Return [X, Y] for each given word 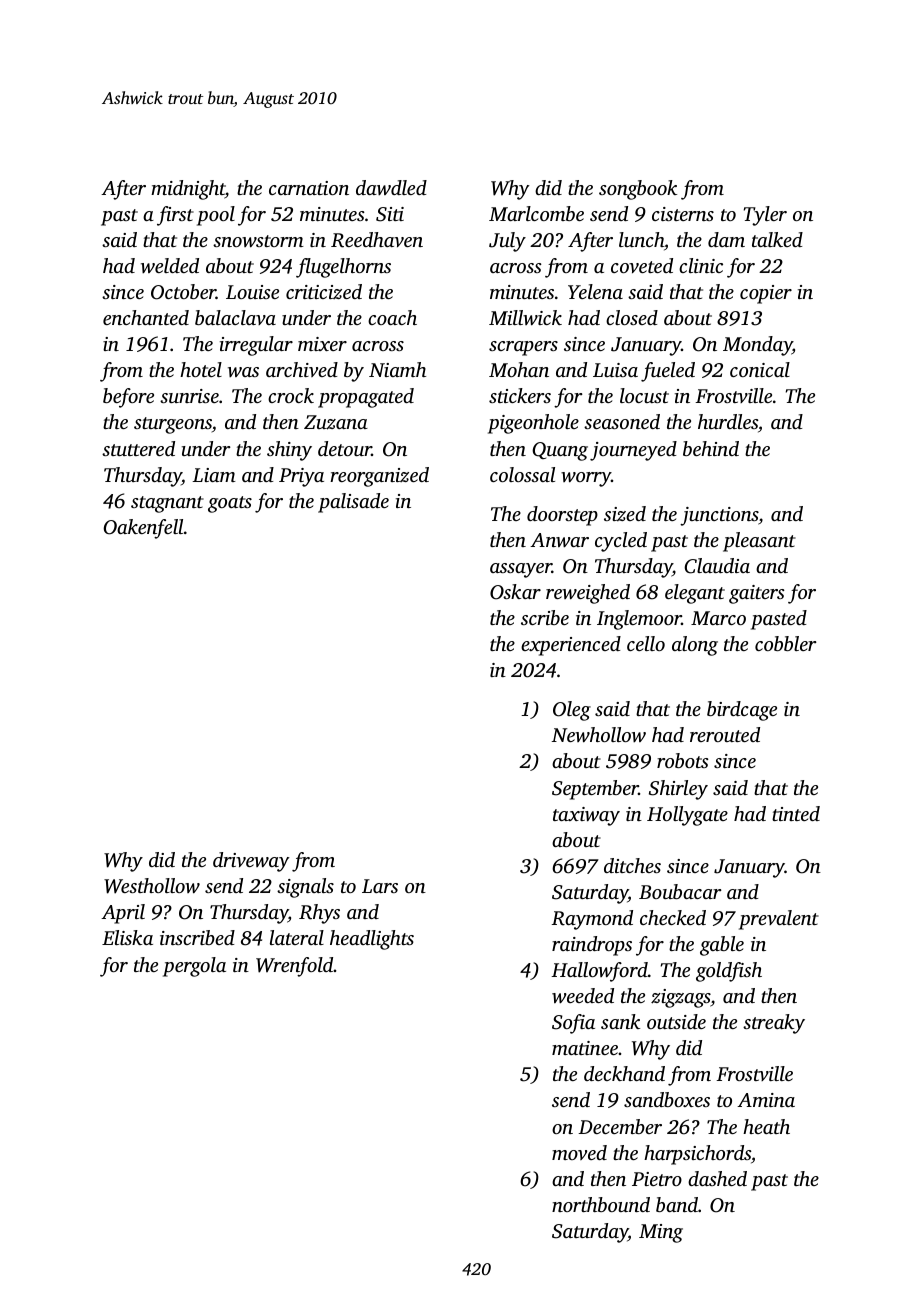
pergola [194, 967]
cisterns [683, 214]
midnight [188, 190]
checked [673, 917]
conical [760, 369]
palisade [353, 503]
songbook [638, 190]
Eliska [127, 937]
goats [230, 504]
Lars [380, 886]
